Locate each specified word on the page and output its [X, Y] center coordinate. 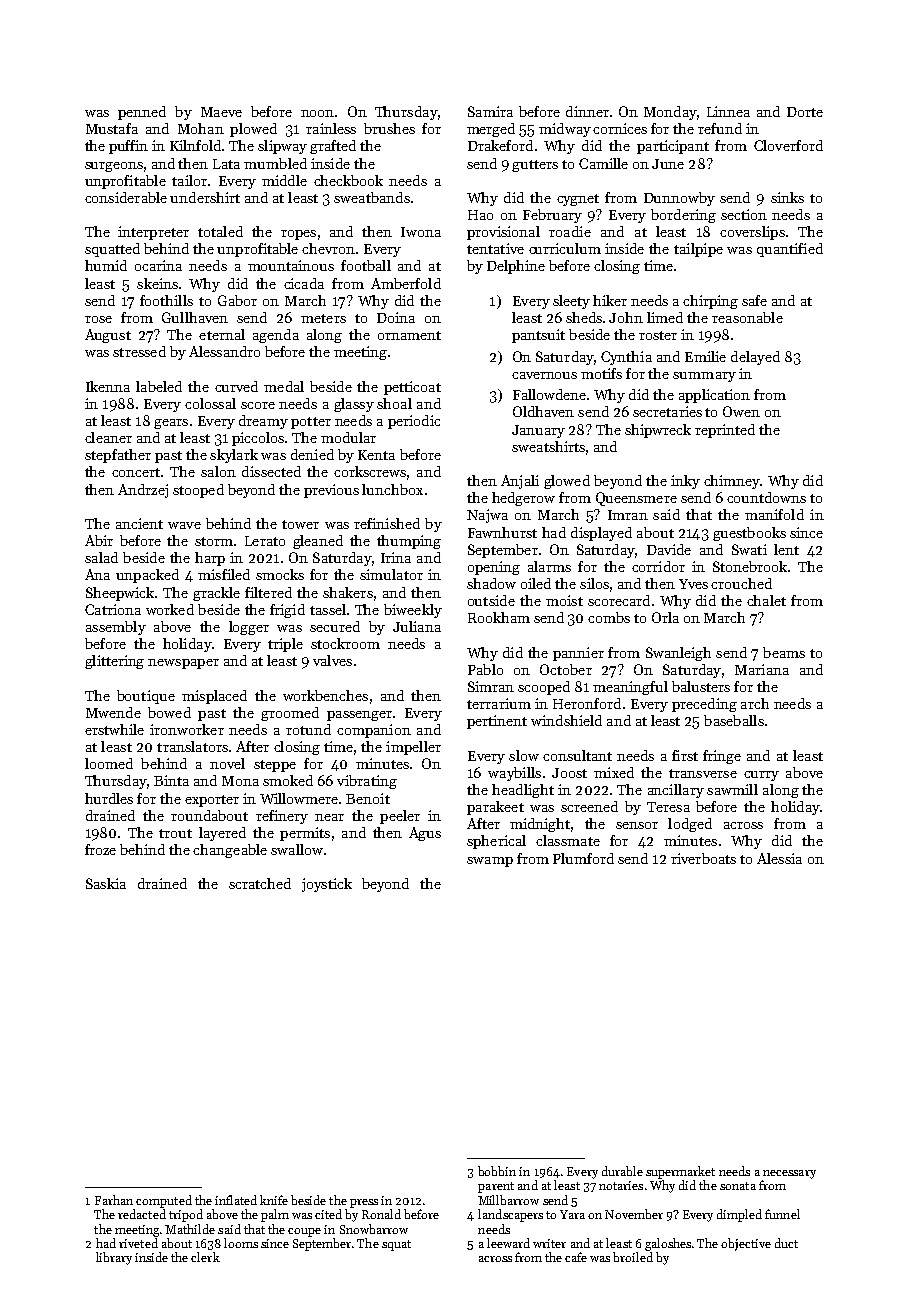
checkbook [348, 180]
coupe [304, 1232]
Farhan [114, 1200]
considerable [126, 197]
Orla [665, 617]
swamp [490, 862]
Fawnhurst [502, 532]
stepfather [118, 456]
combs [609, 617]
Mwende [113, 712]
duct [786, 1243]
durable [622, 1171]
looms [241, 1243]
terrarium [499, 703]
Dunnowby [679, 199]
